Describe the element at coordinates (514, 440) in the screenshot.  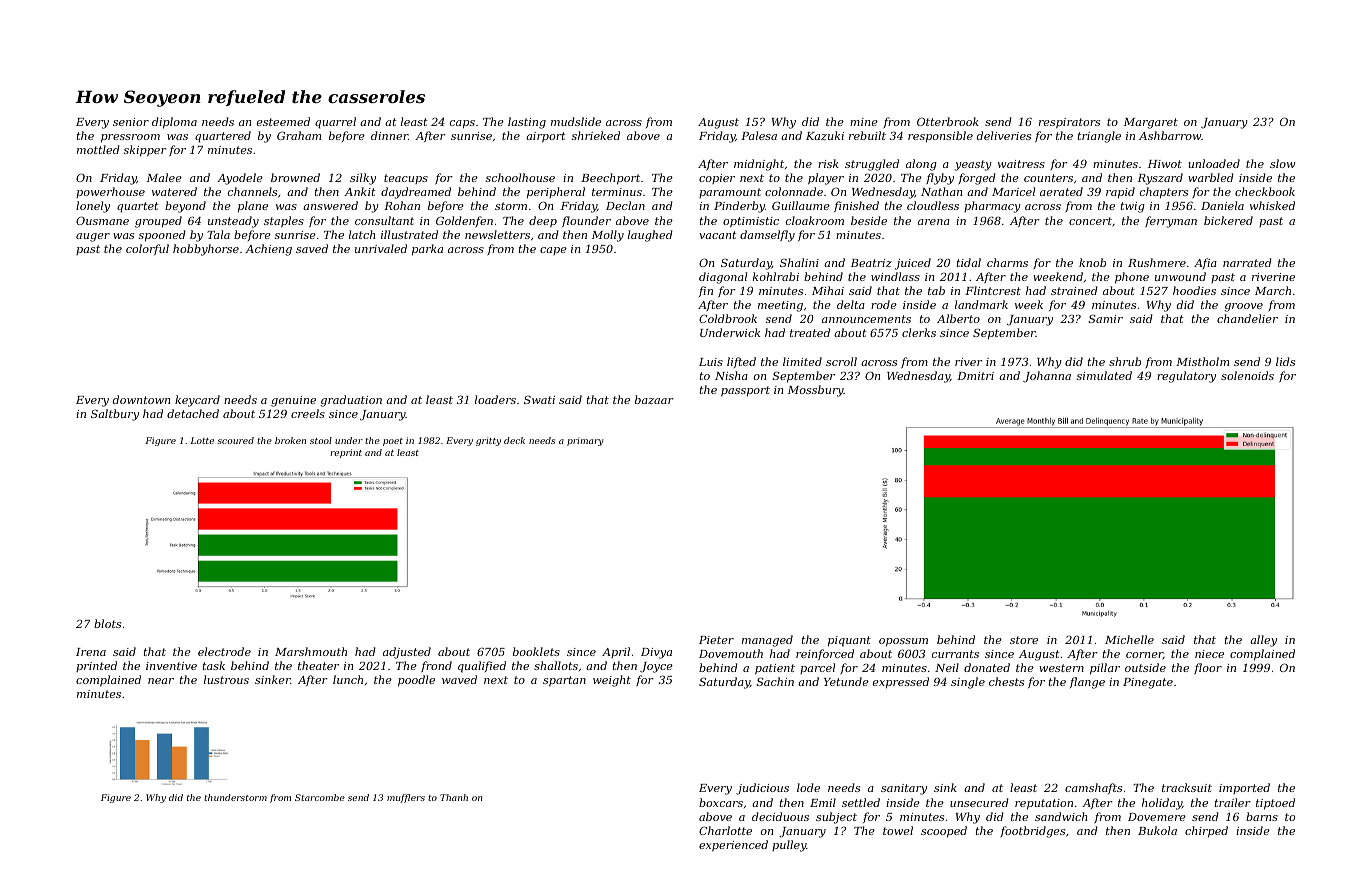
I see `deck` at that location.
